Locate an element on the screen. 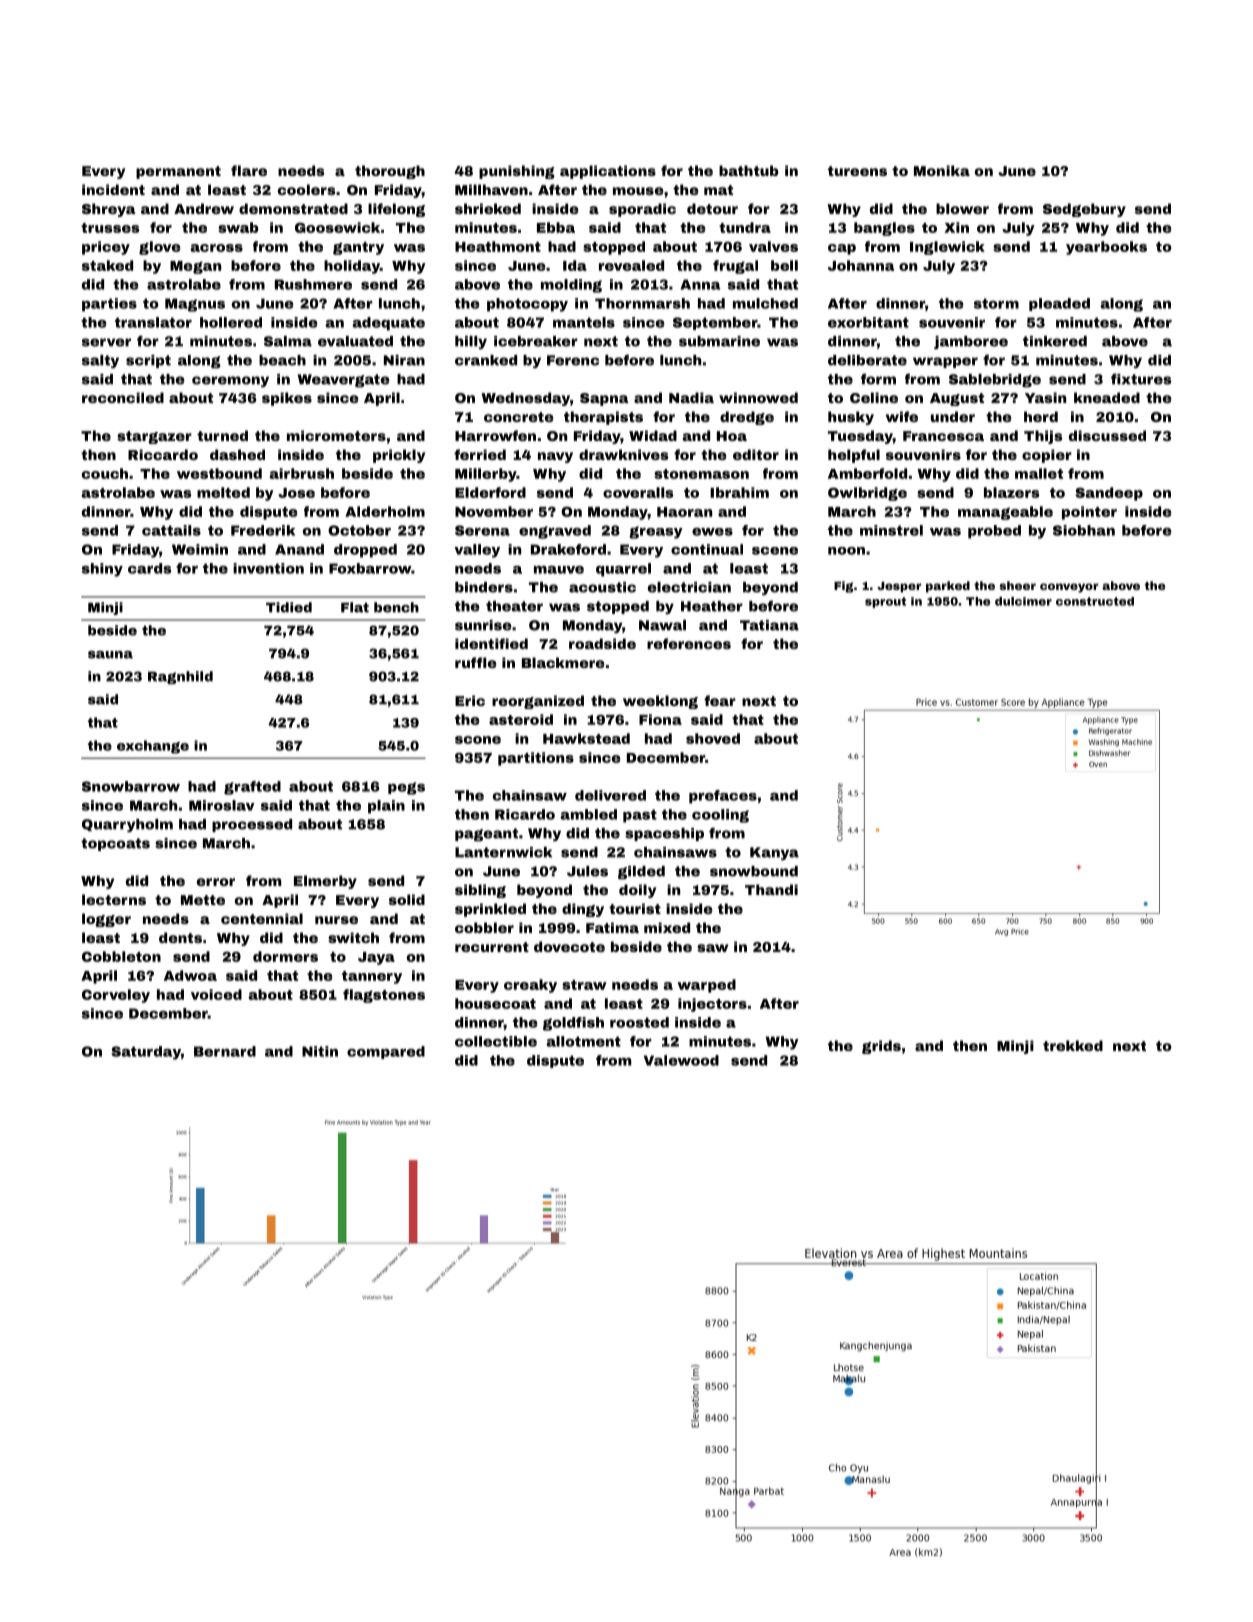  glove is located at coordinates (160, 248).
